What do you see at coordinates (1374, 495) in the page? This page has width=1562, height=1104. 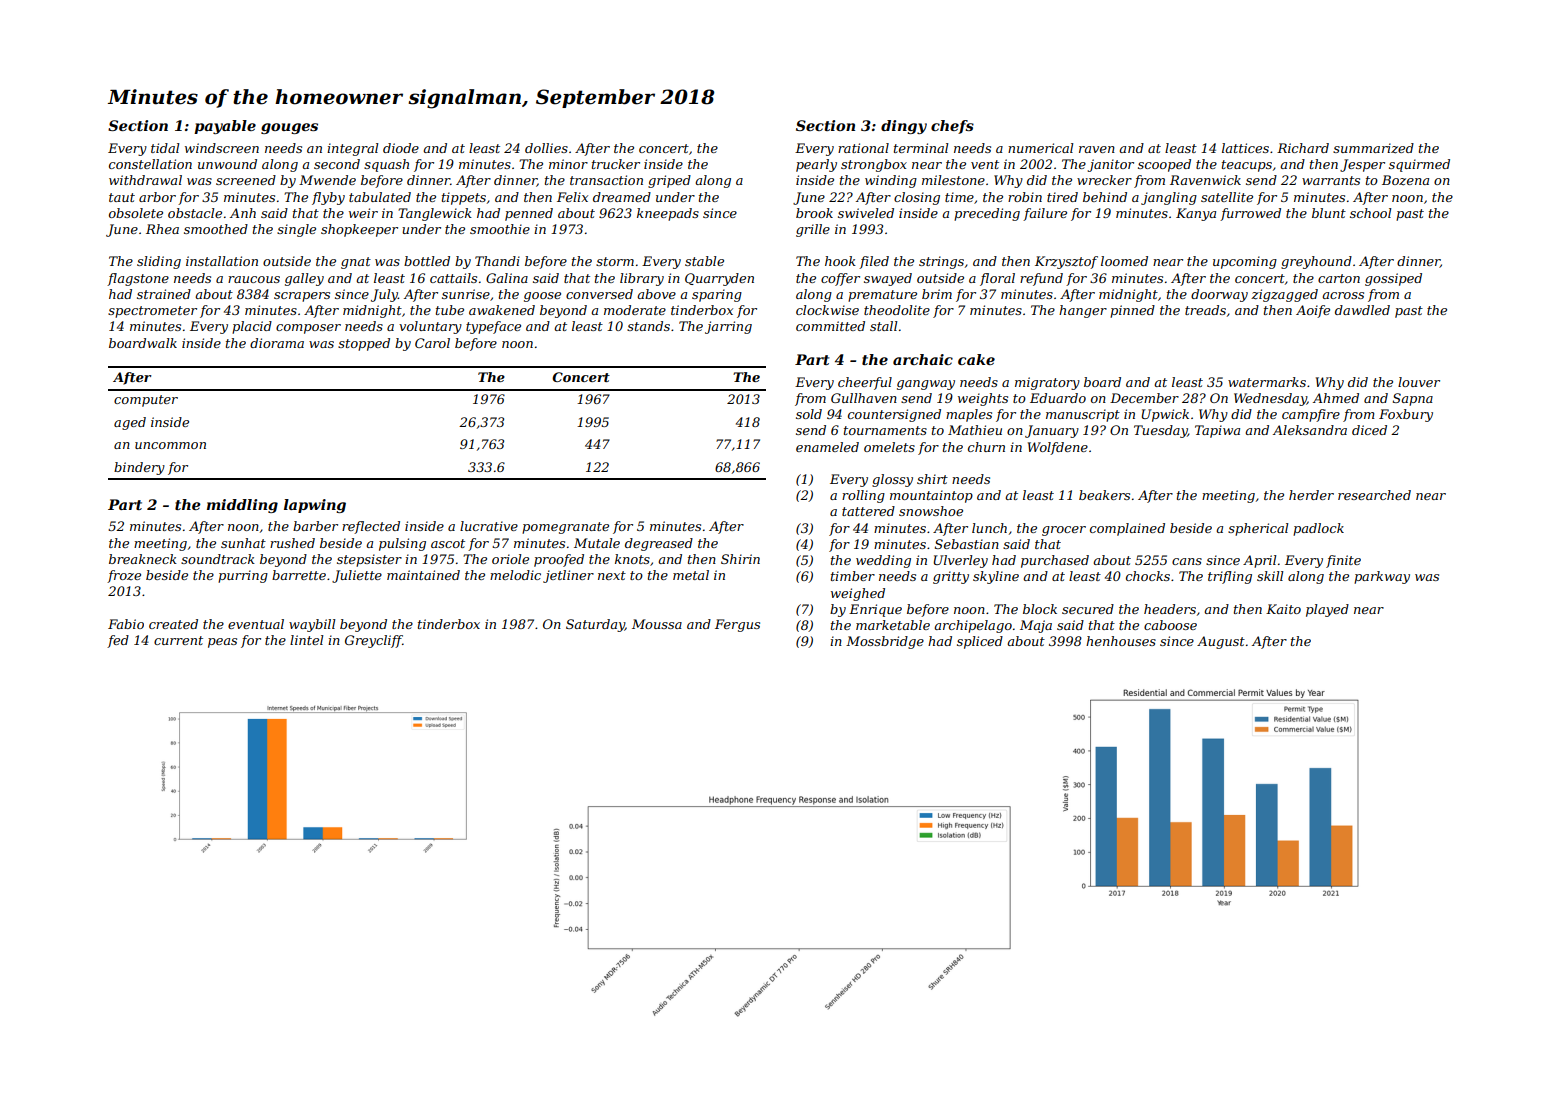 I see `researched` at bounding box center [1374, 495].
